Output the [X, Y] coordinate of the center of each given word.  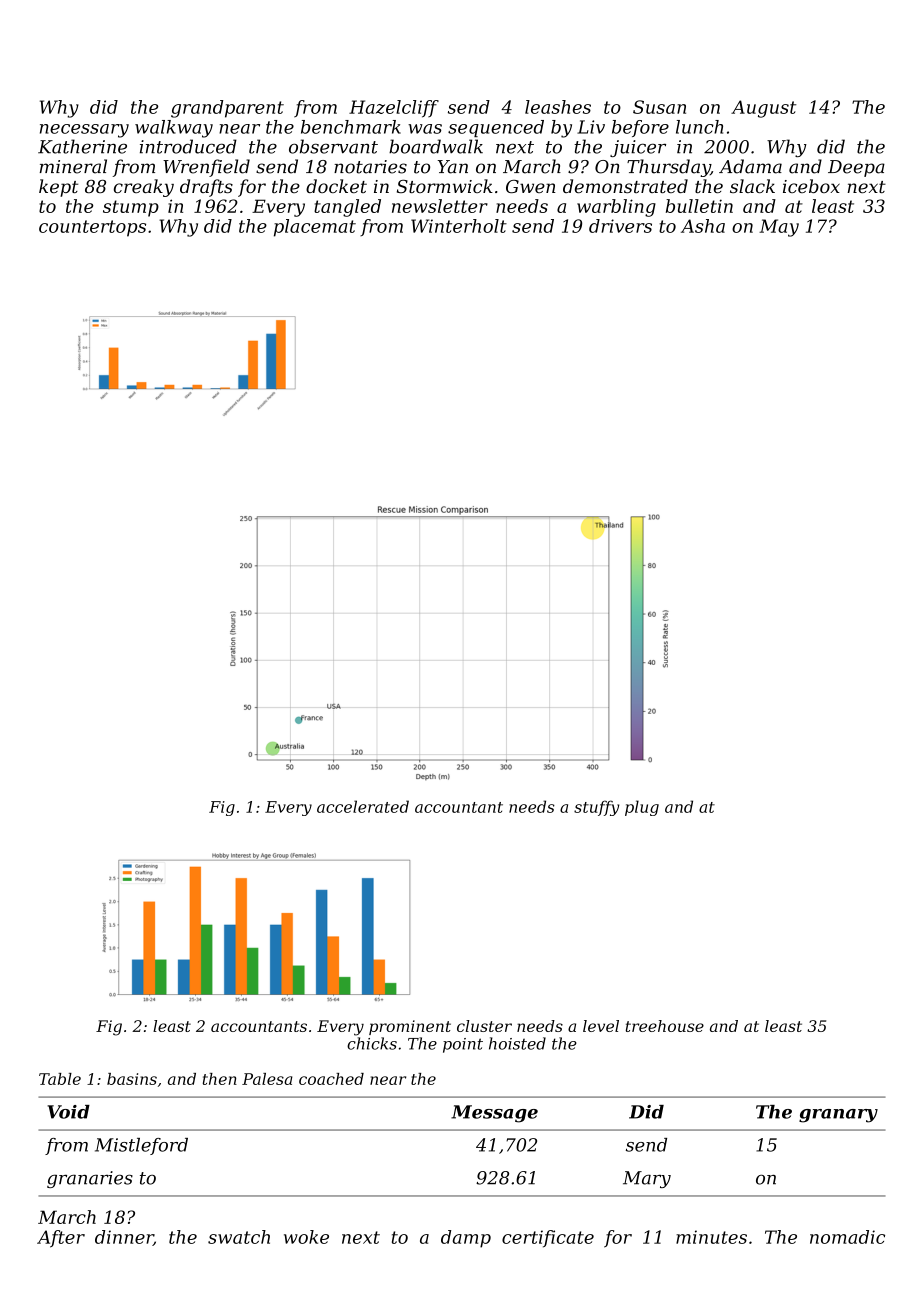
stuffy [596, 808]
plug [642, 808]
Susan [659, 107]
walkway [174, 129]
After [61, 1239]
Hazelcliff [394, 109]
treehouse [665, 1026]
